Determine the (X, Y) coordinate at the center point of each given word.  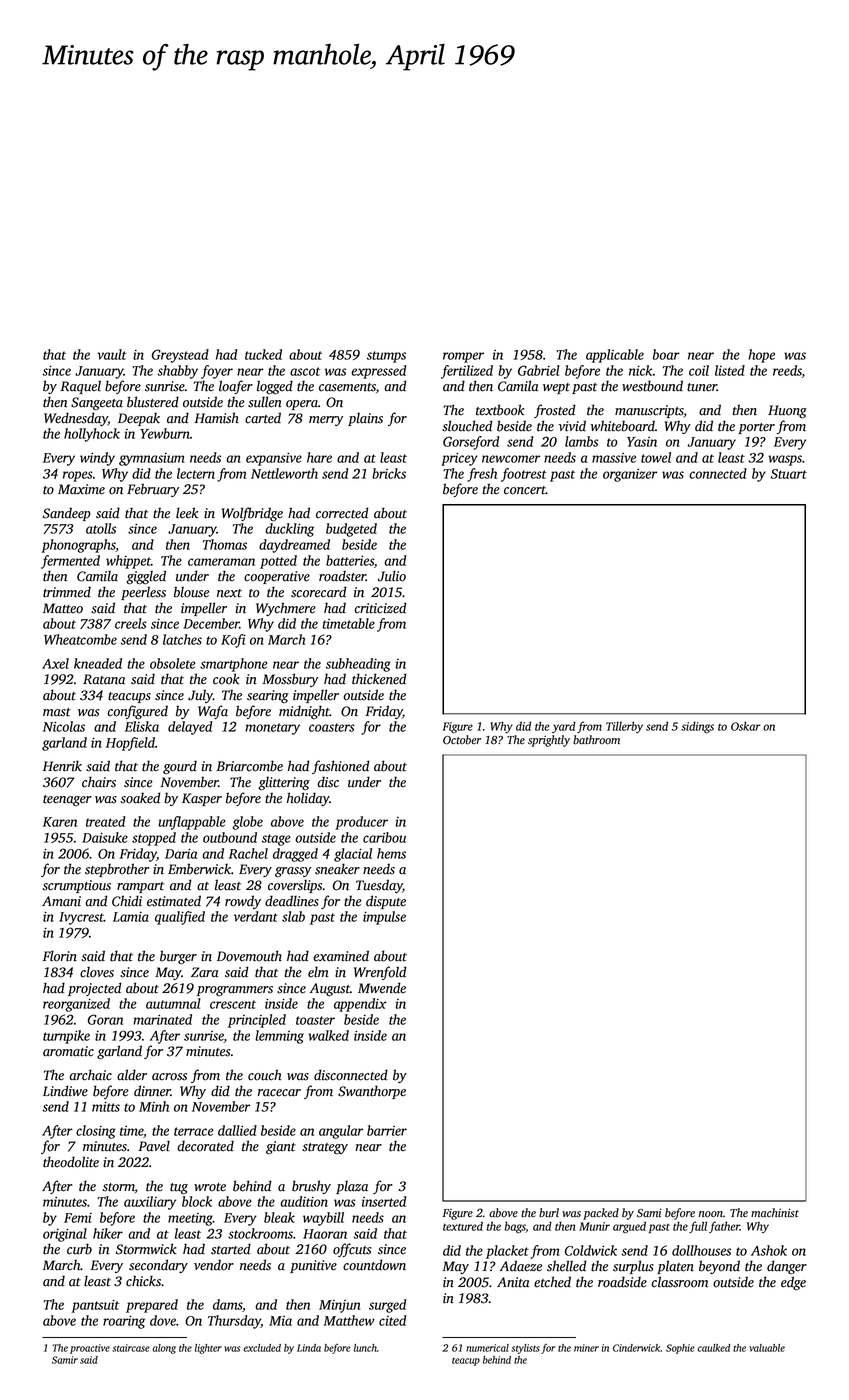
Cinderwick (637, 1348)
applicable (615, 356)
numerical (487, 1348)
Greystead (180, 356)
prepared (152, 1306)
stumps (386, 357)
